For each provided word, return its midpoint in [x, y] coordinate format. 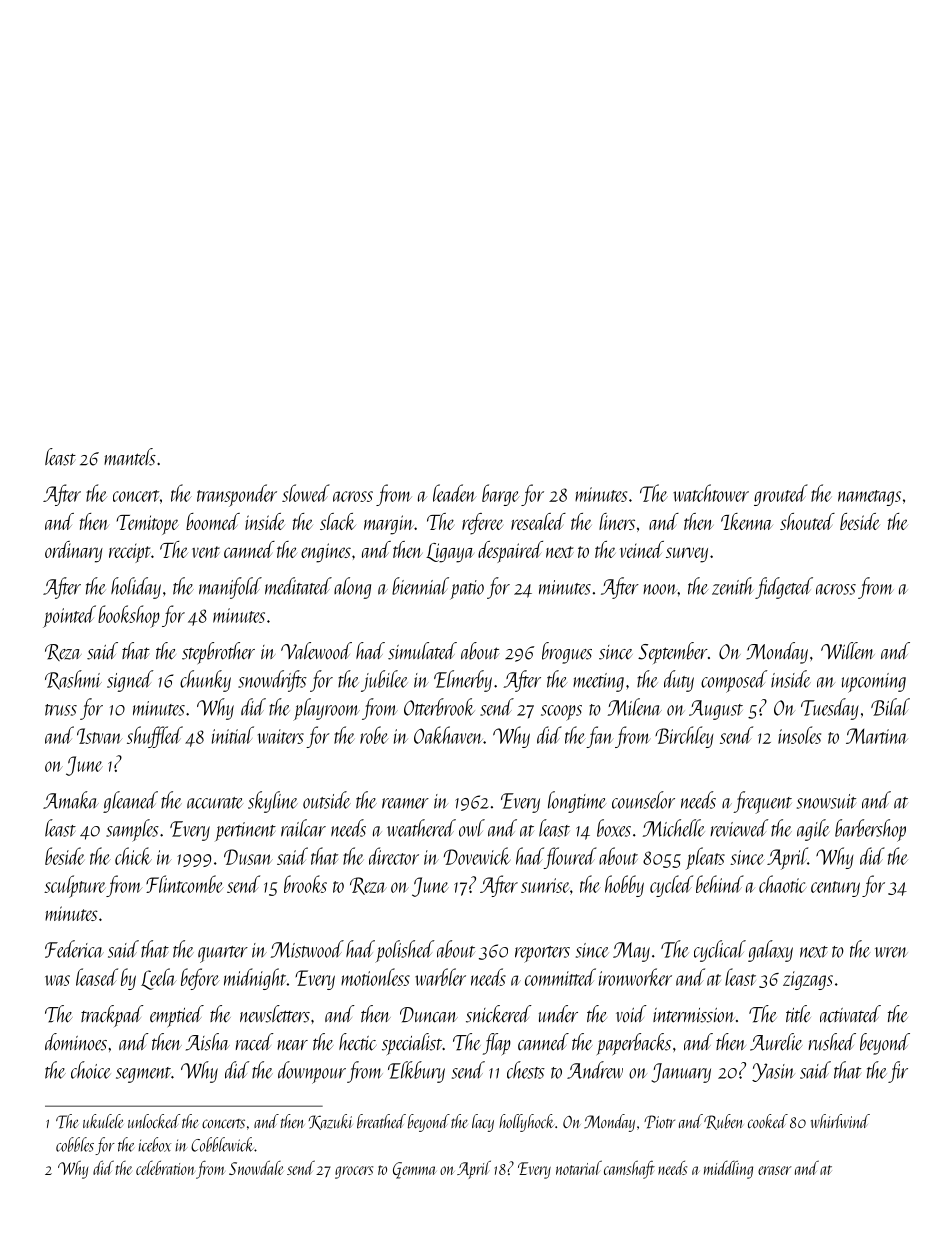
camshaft [629, 1169]
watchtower [711, 493]
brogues [567, 653]
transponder [237, 495]
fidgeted [784, 588]
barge [501, 495]
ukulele [103, 1121]
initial [233, 735]
